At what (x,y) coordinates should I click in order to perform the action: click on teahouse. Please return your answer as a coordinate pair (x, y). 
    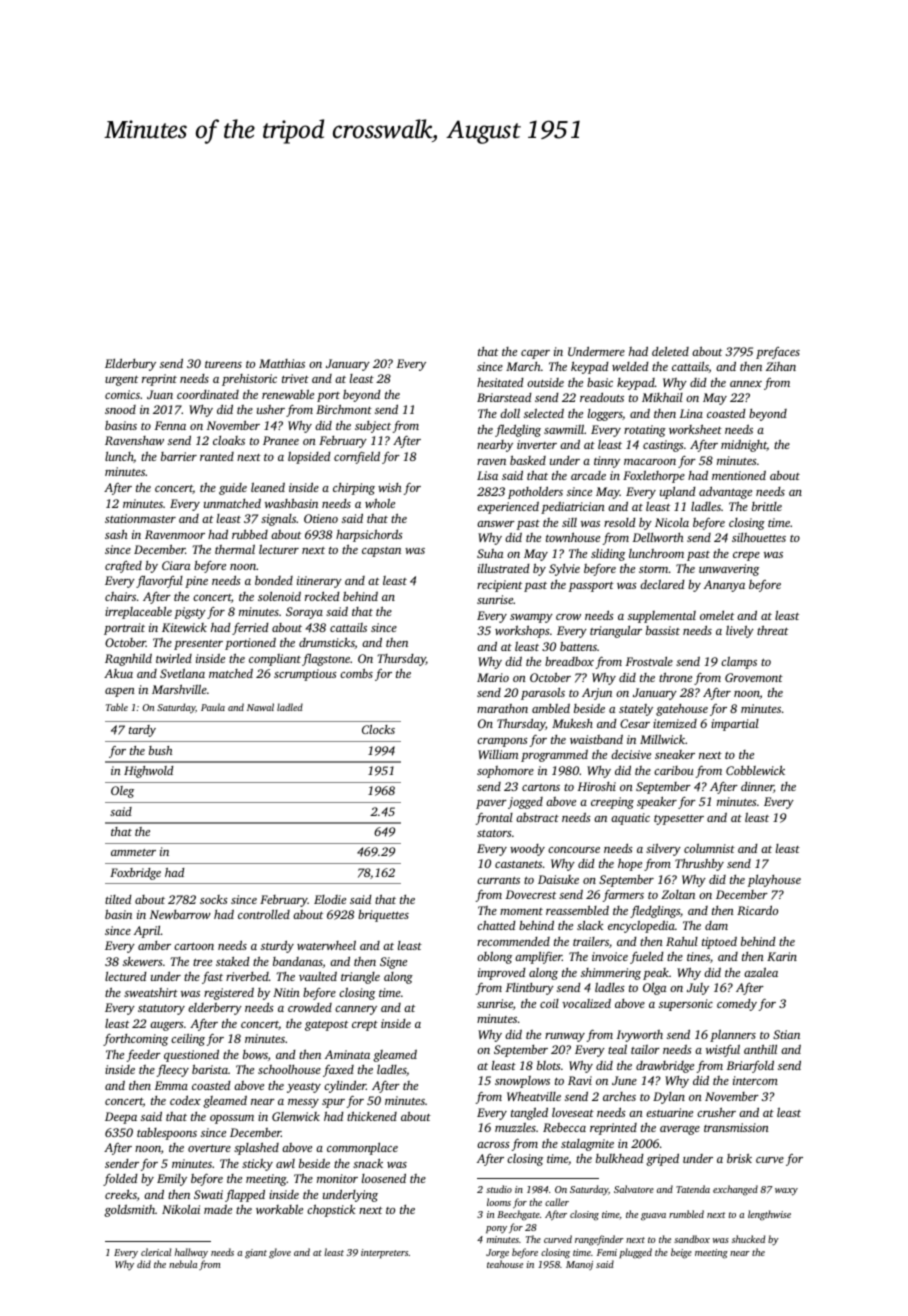
    Looking at the image, I should click on (505, 1264).
